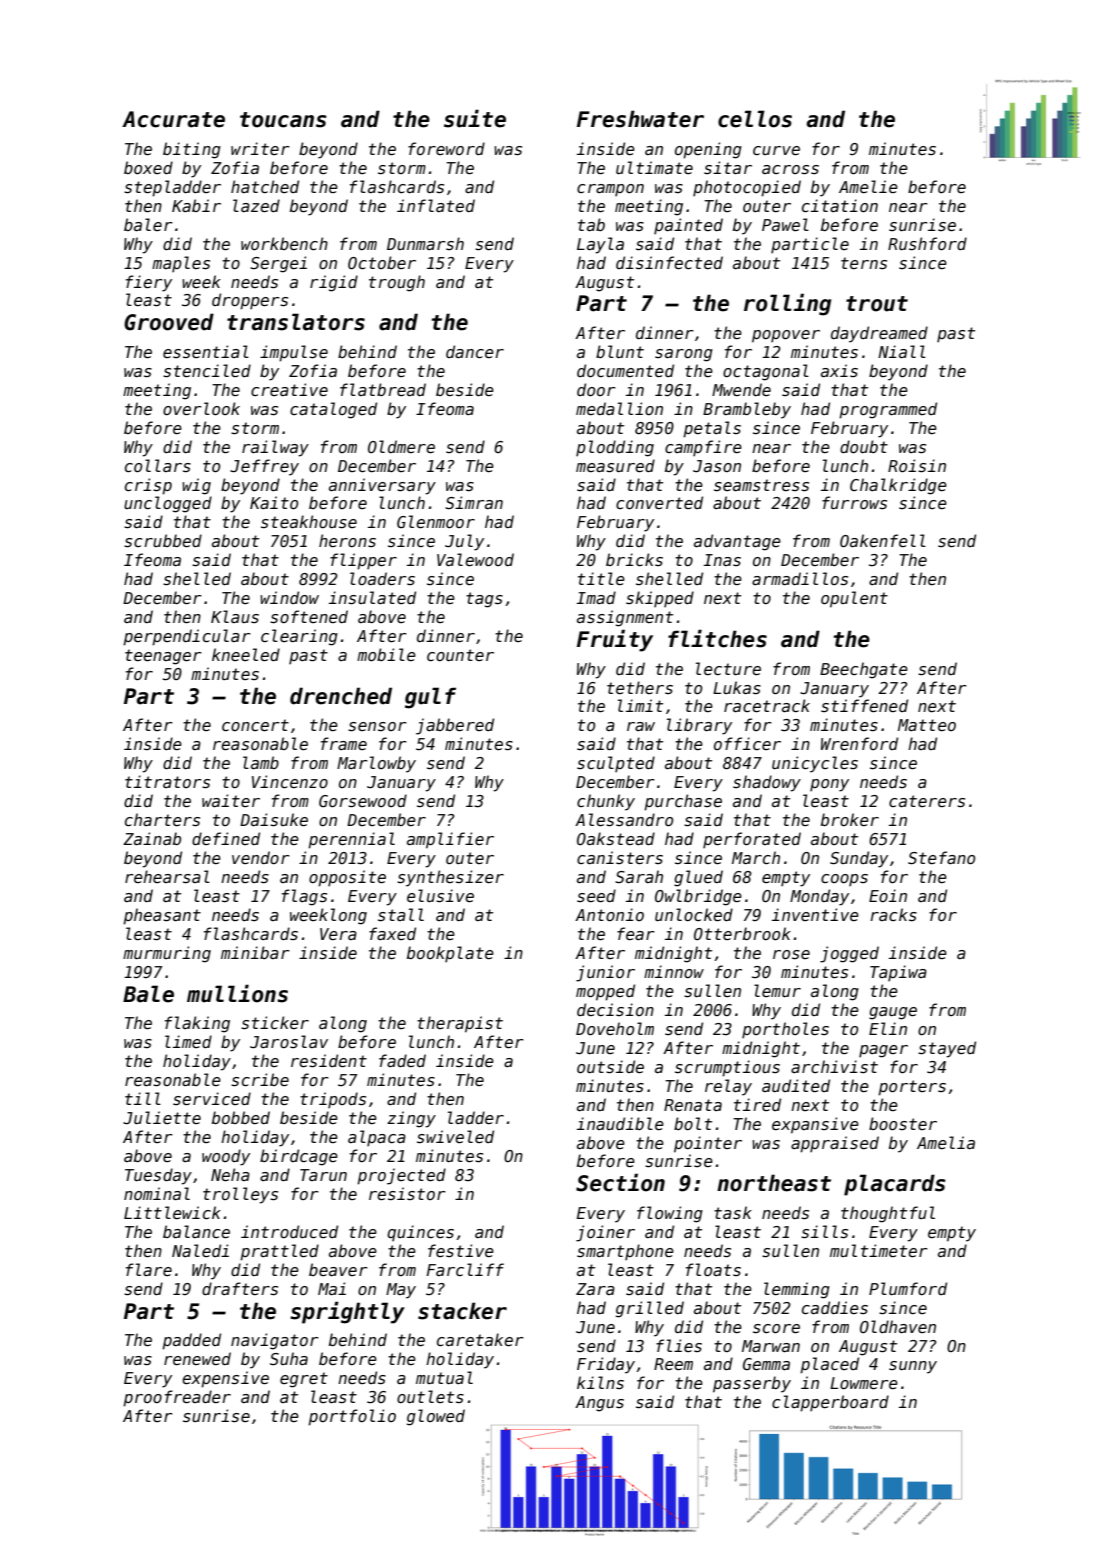 This screenshot has width=1102, height=1559. Describe the element at coordinates (162, 916) in the screenshot. I see `pheasant` at that location.
